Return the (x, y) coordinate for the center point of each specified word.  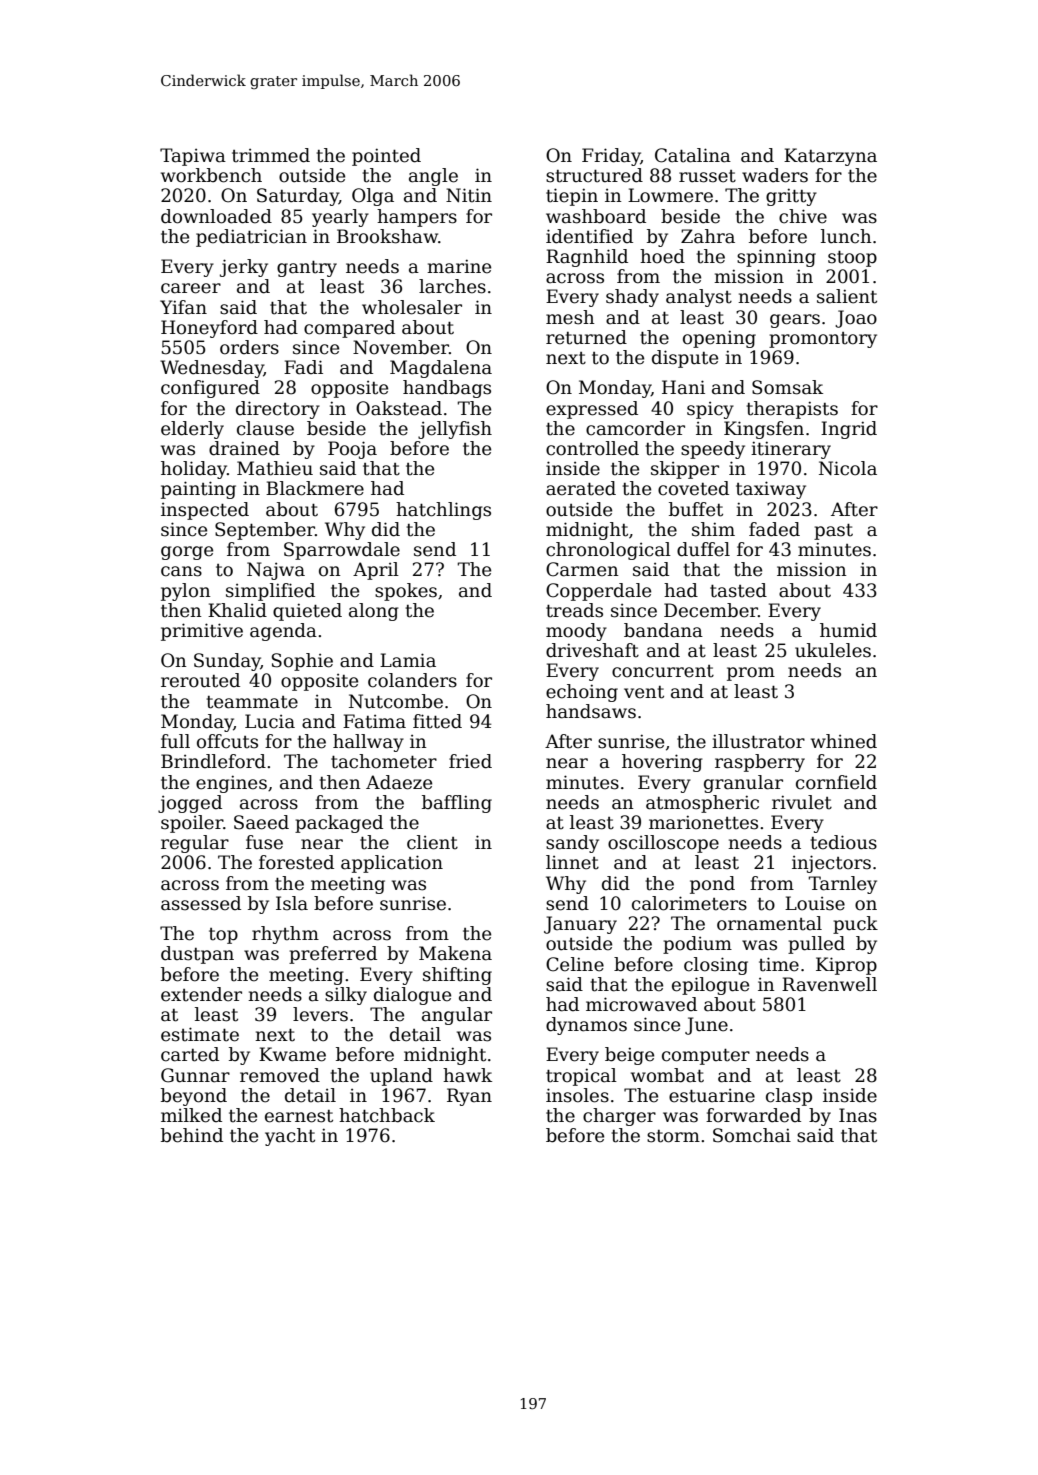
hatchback (387, 1115)
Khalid (237, 610)
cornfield (836, 782)
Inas (858, 1115)
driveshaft (592, 650)
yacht (290, 1137)
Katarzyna (830, 157)
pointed (386, 157)
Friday (611, 157)
